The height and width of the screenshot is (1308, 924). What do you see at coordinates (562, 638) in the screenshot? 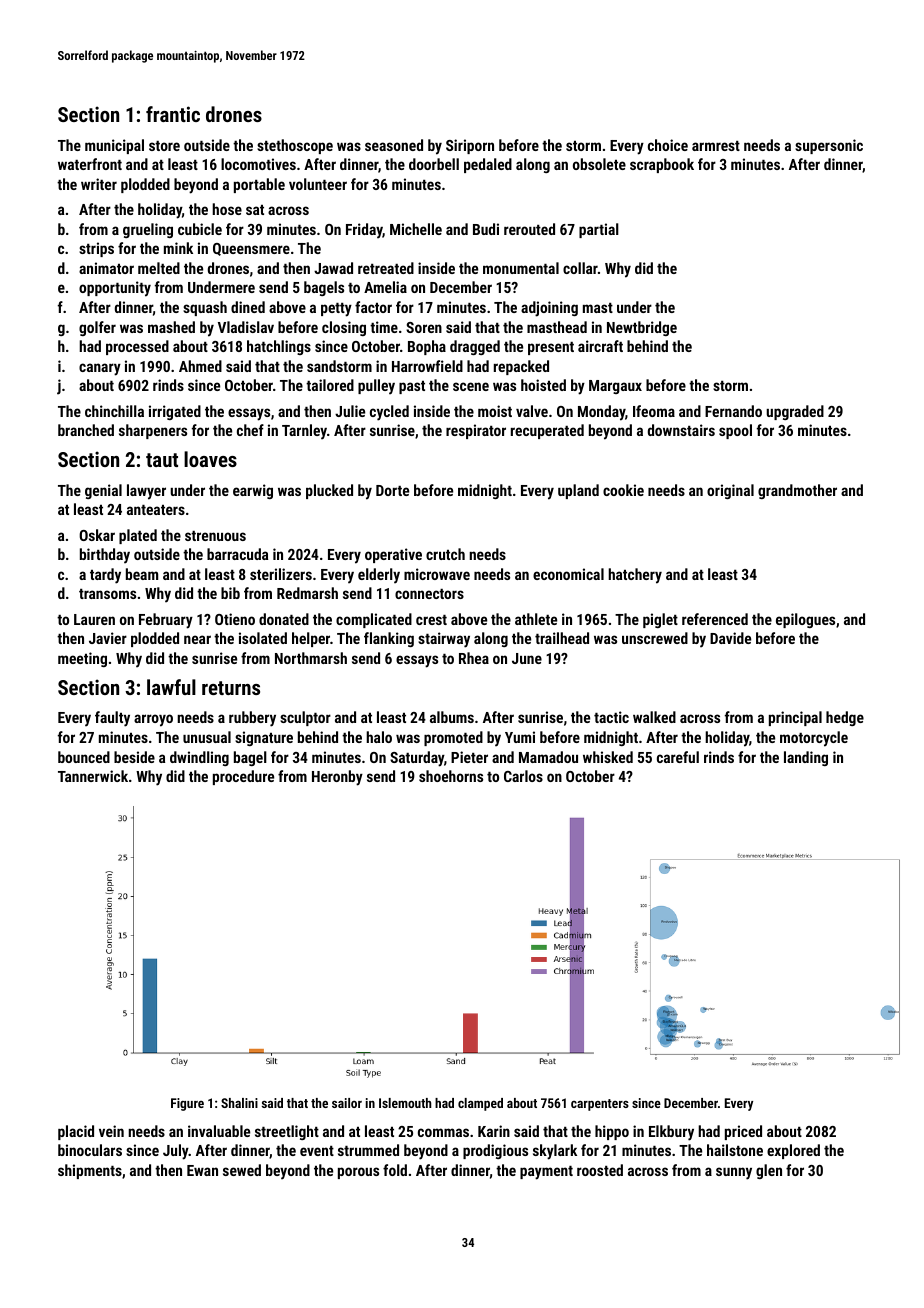
I see `trailhead` at bounding box center [562, 638].
